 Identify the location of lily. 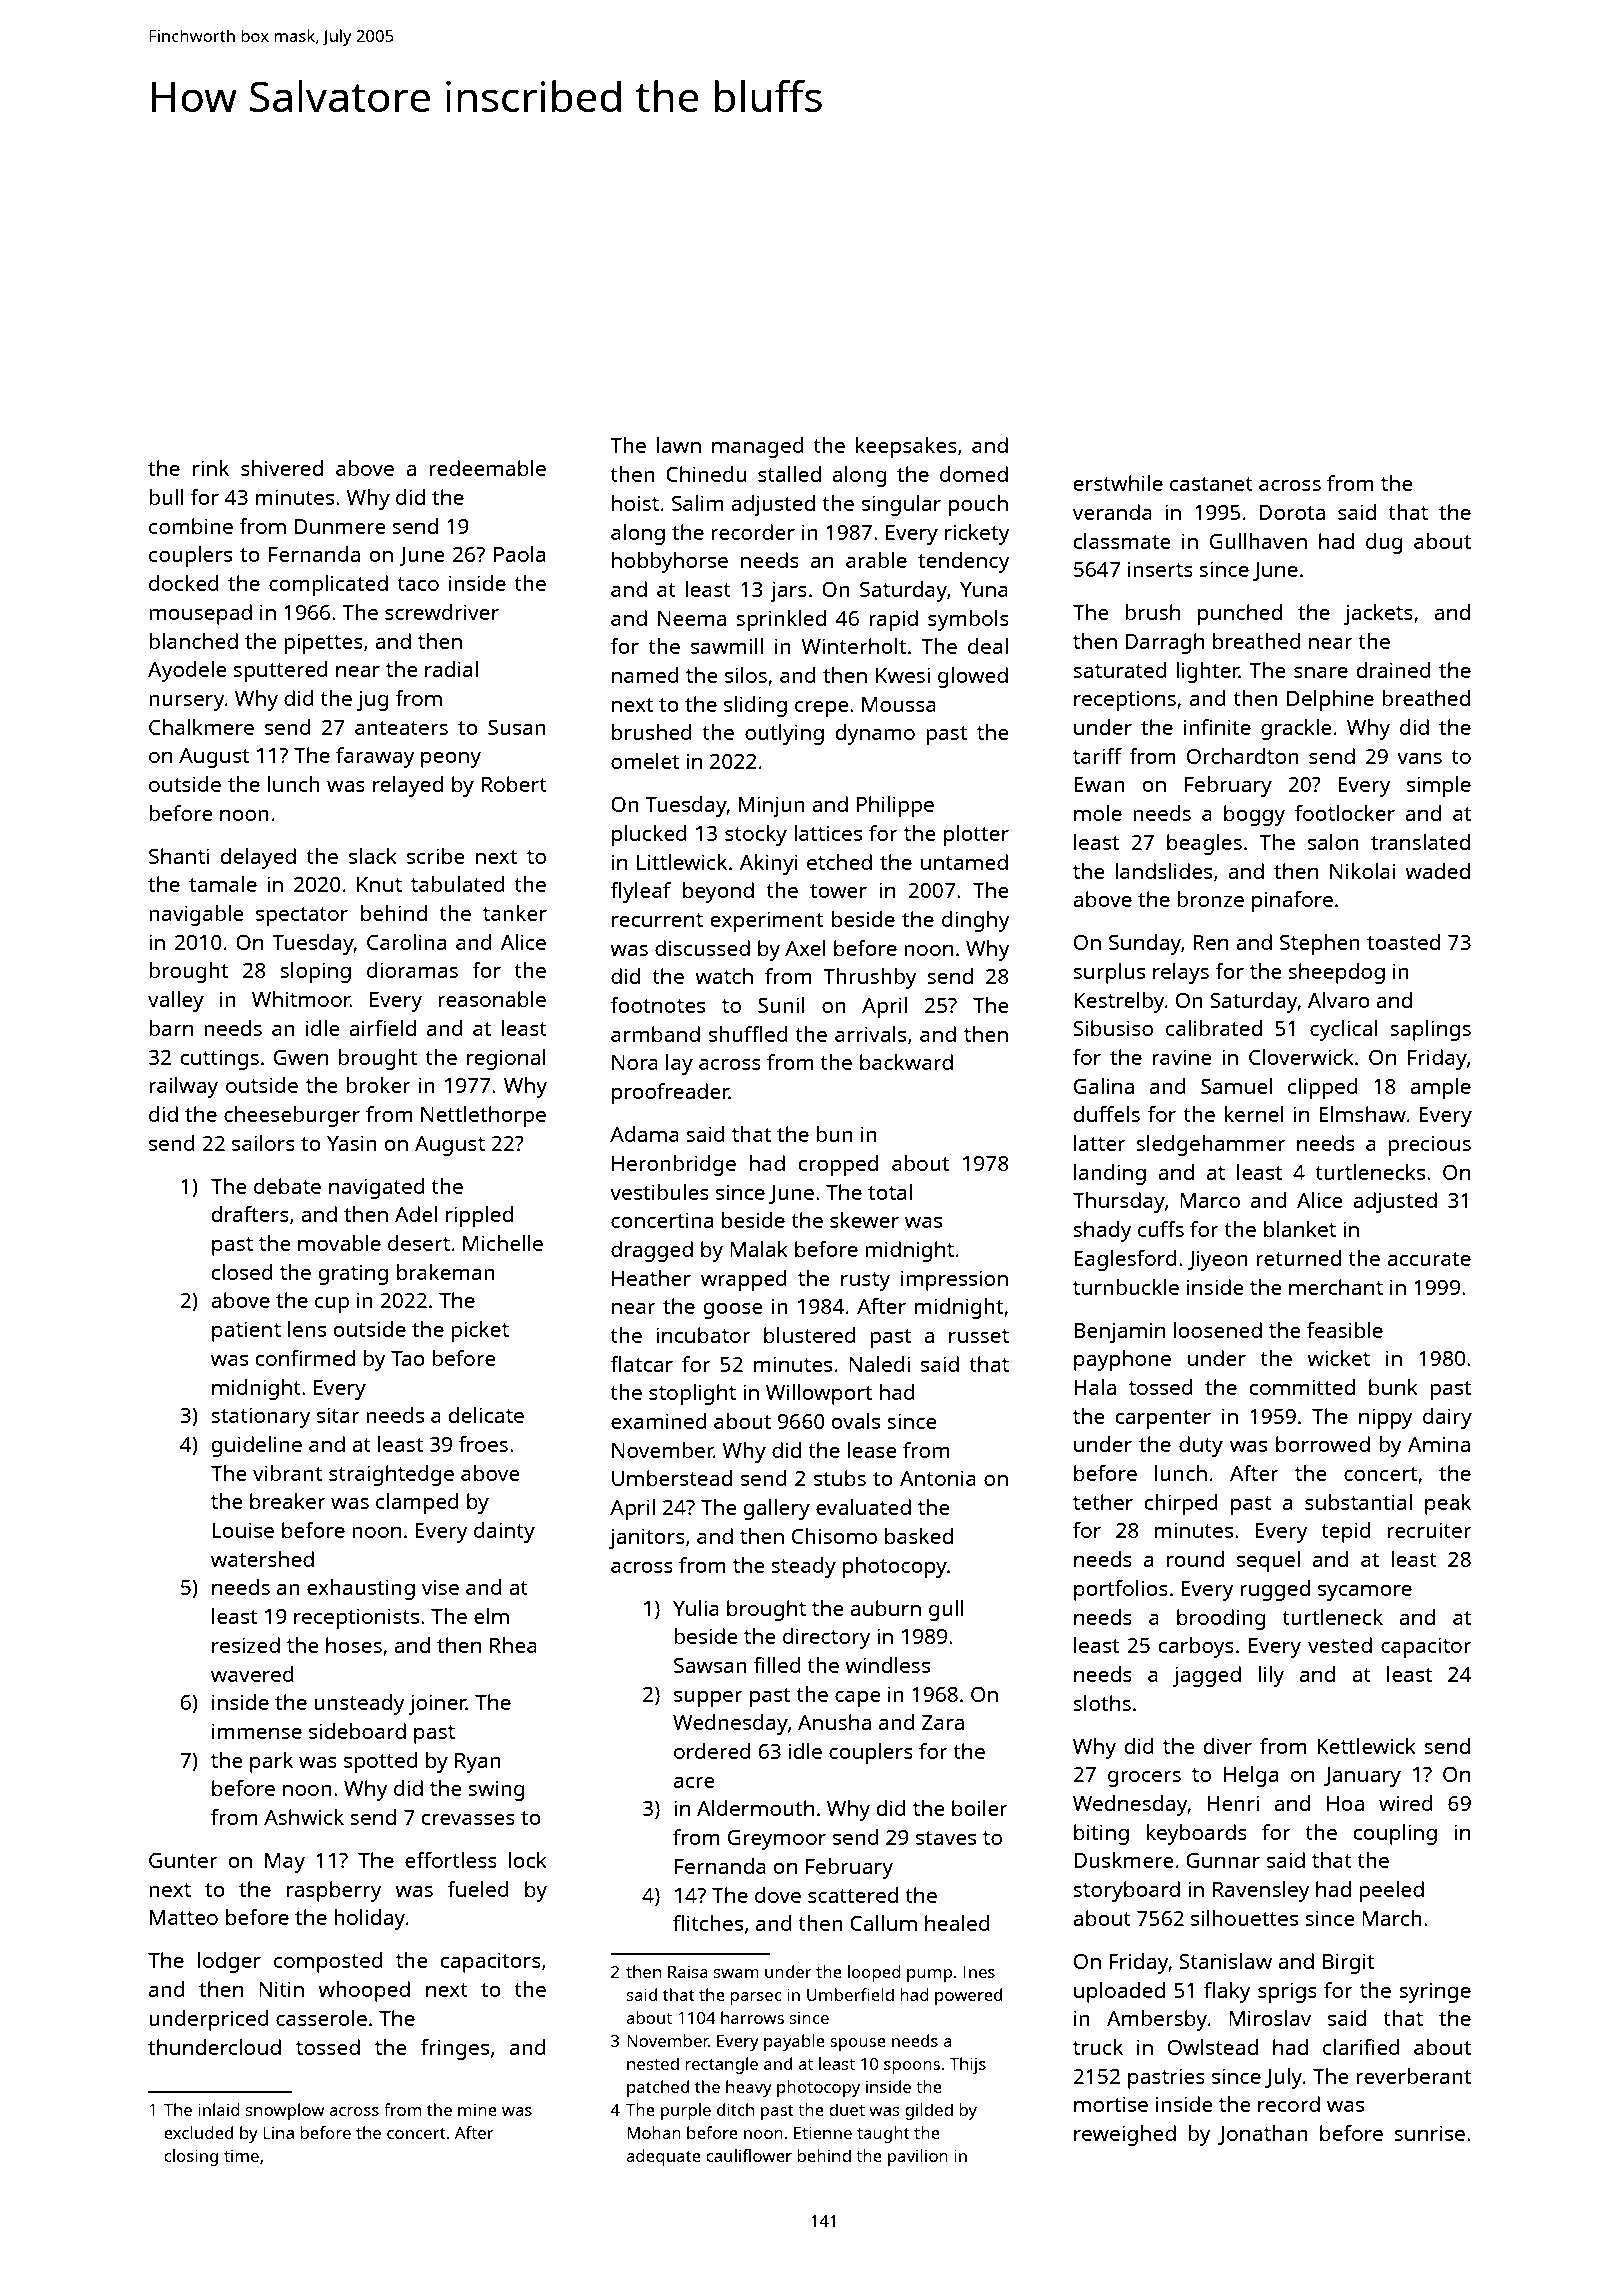
(1271, 1676).
